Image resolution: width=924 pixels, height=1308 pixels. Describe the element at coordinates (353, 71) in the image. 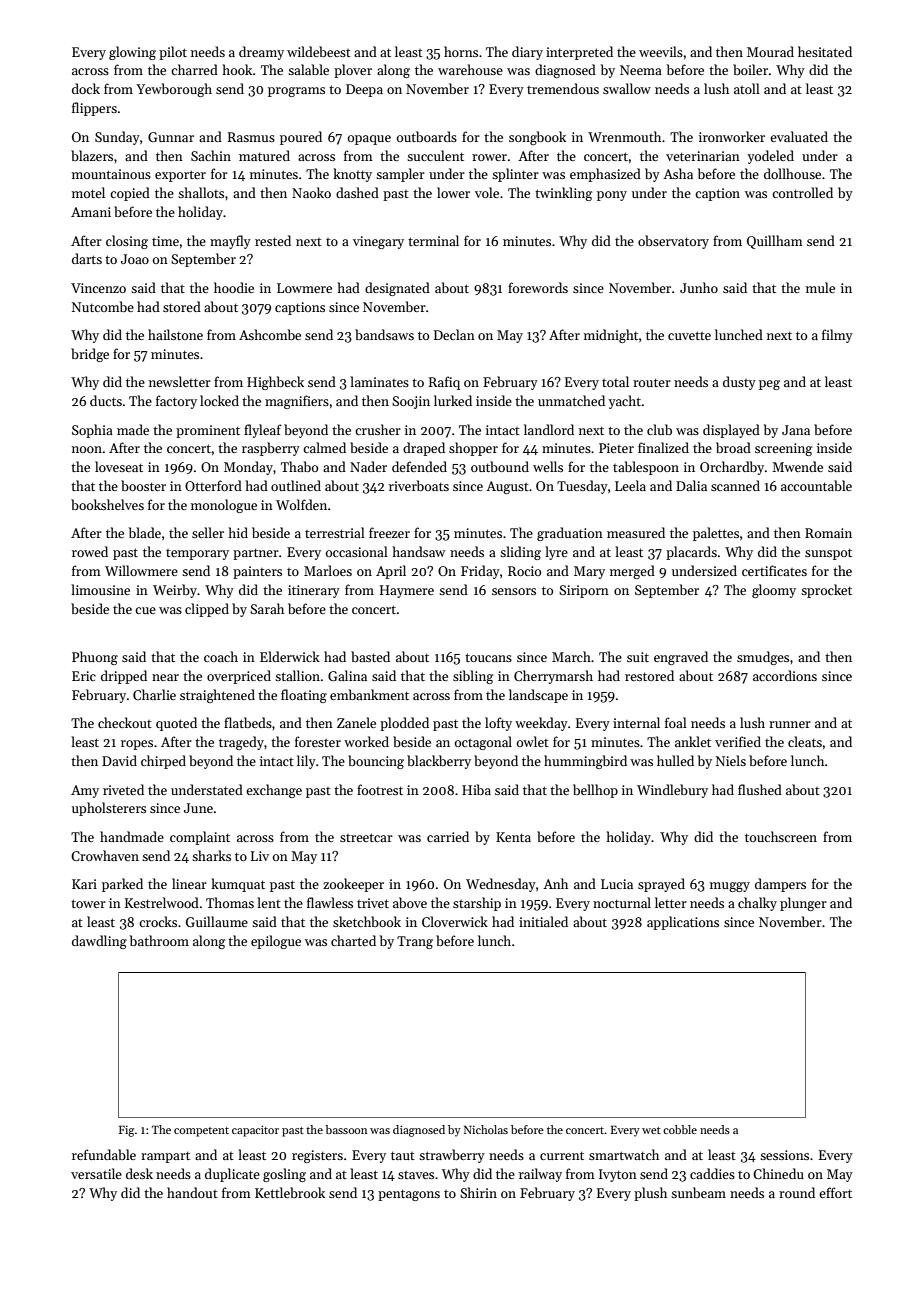

I see `plover` at that location.
